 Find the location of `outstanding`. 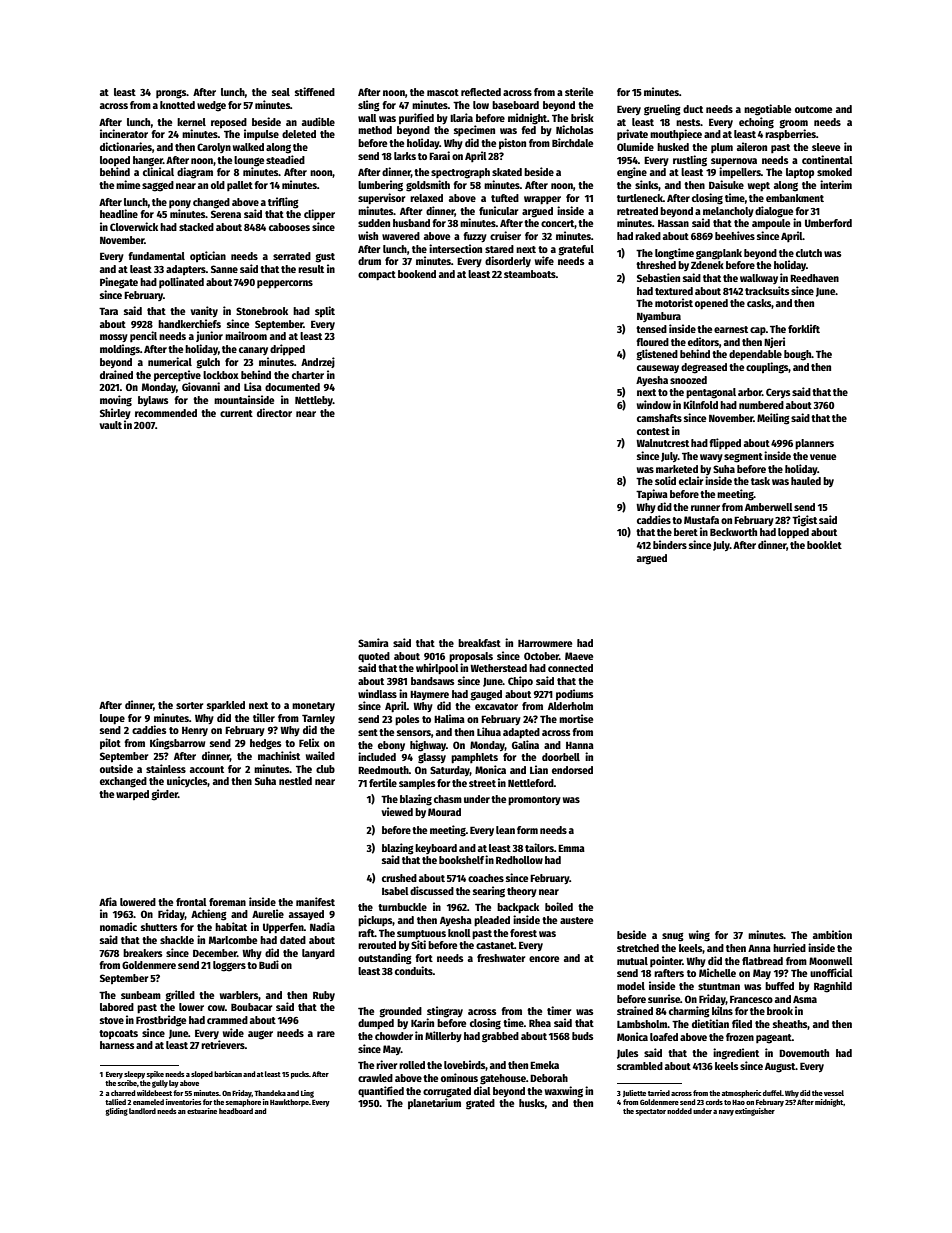

outstanding is located at coordinates (385, 959).
